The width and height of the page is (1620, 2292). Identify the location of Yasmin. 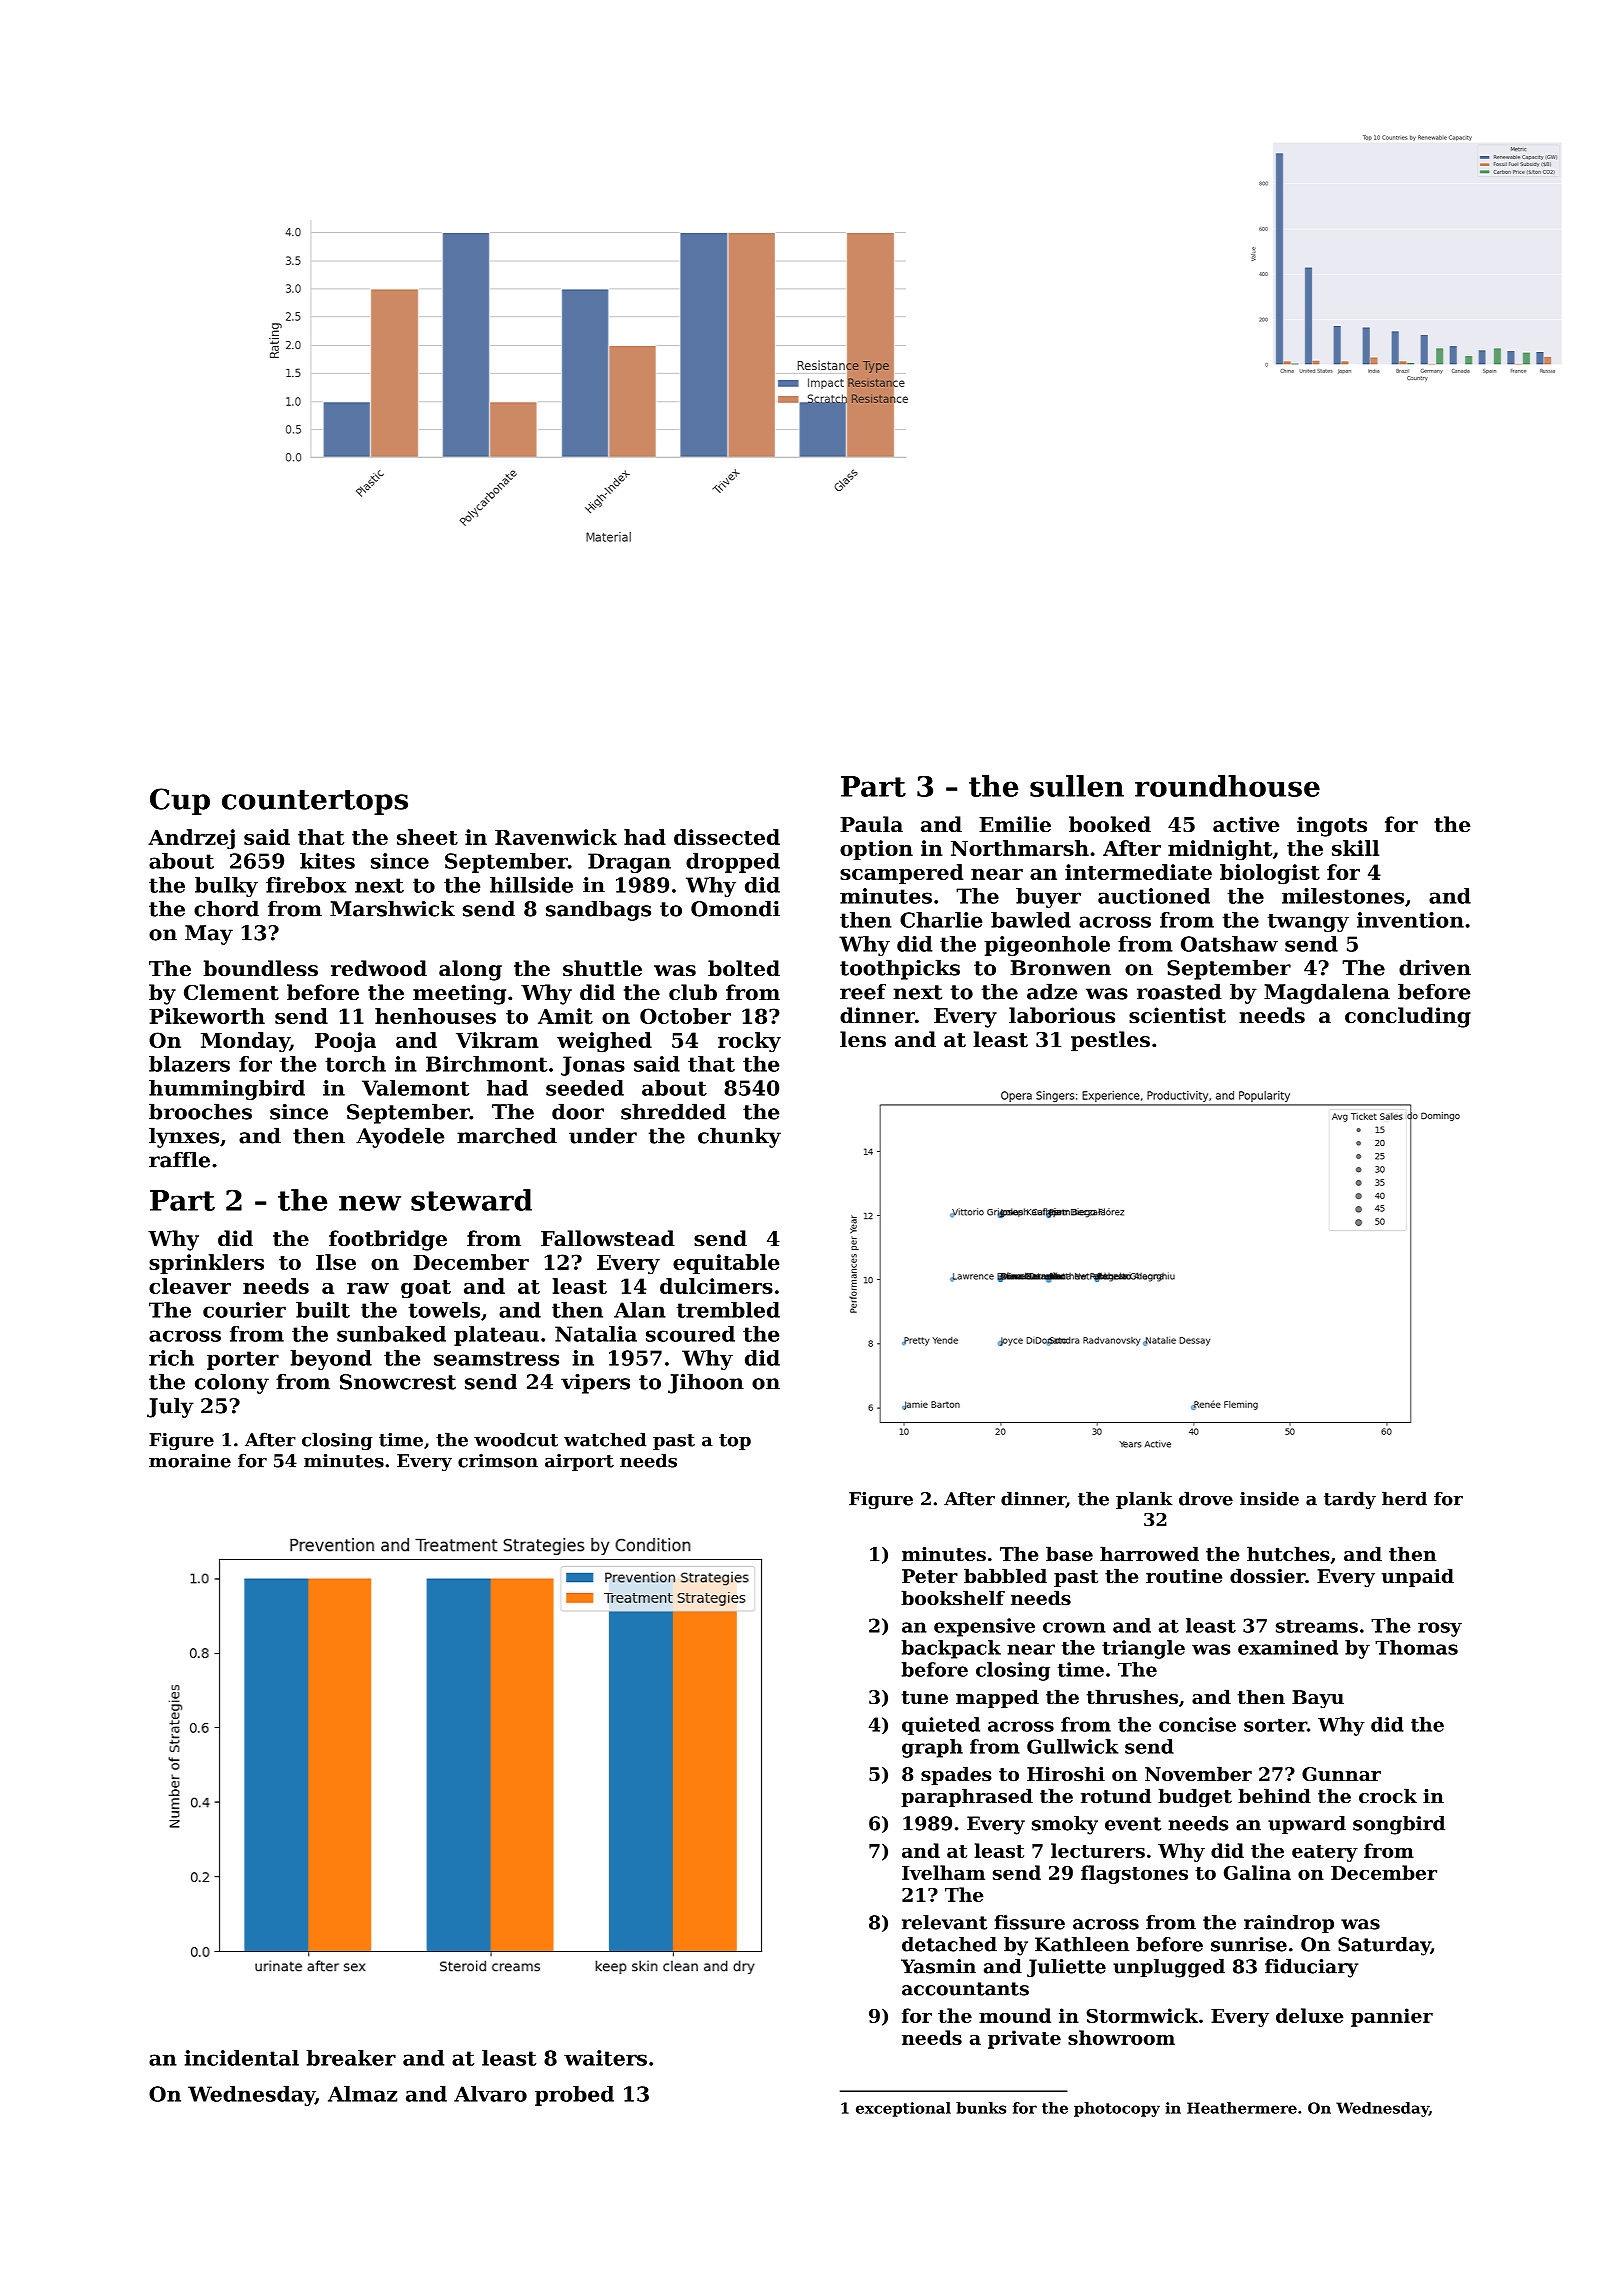
(938, 1966).
